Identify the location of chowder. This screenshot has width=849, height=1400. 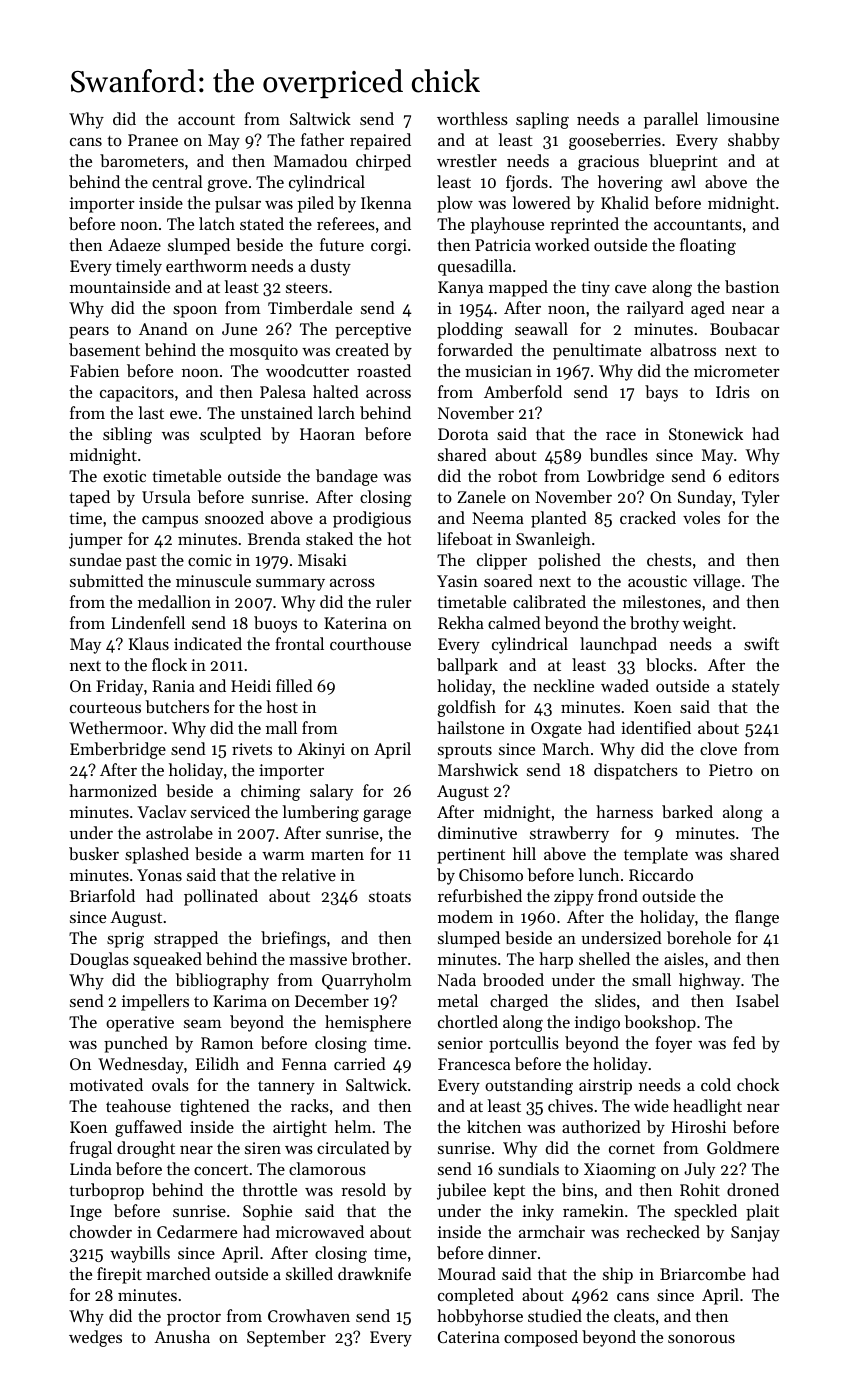
(101, 1231).
